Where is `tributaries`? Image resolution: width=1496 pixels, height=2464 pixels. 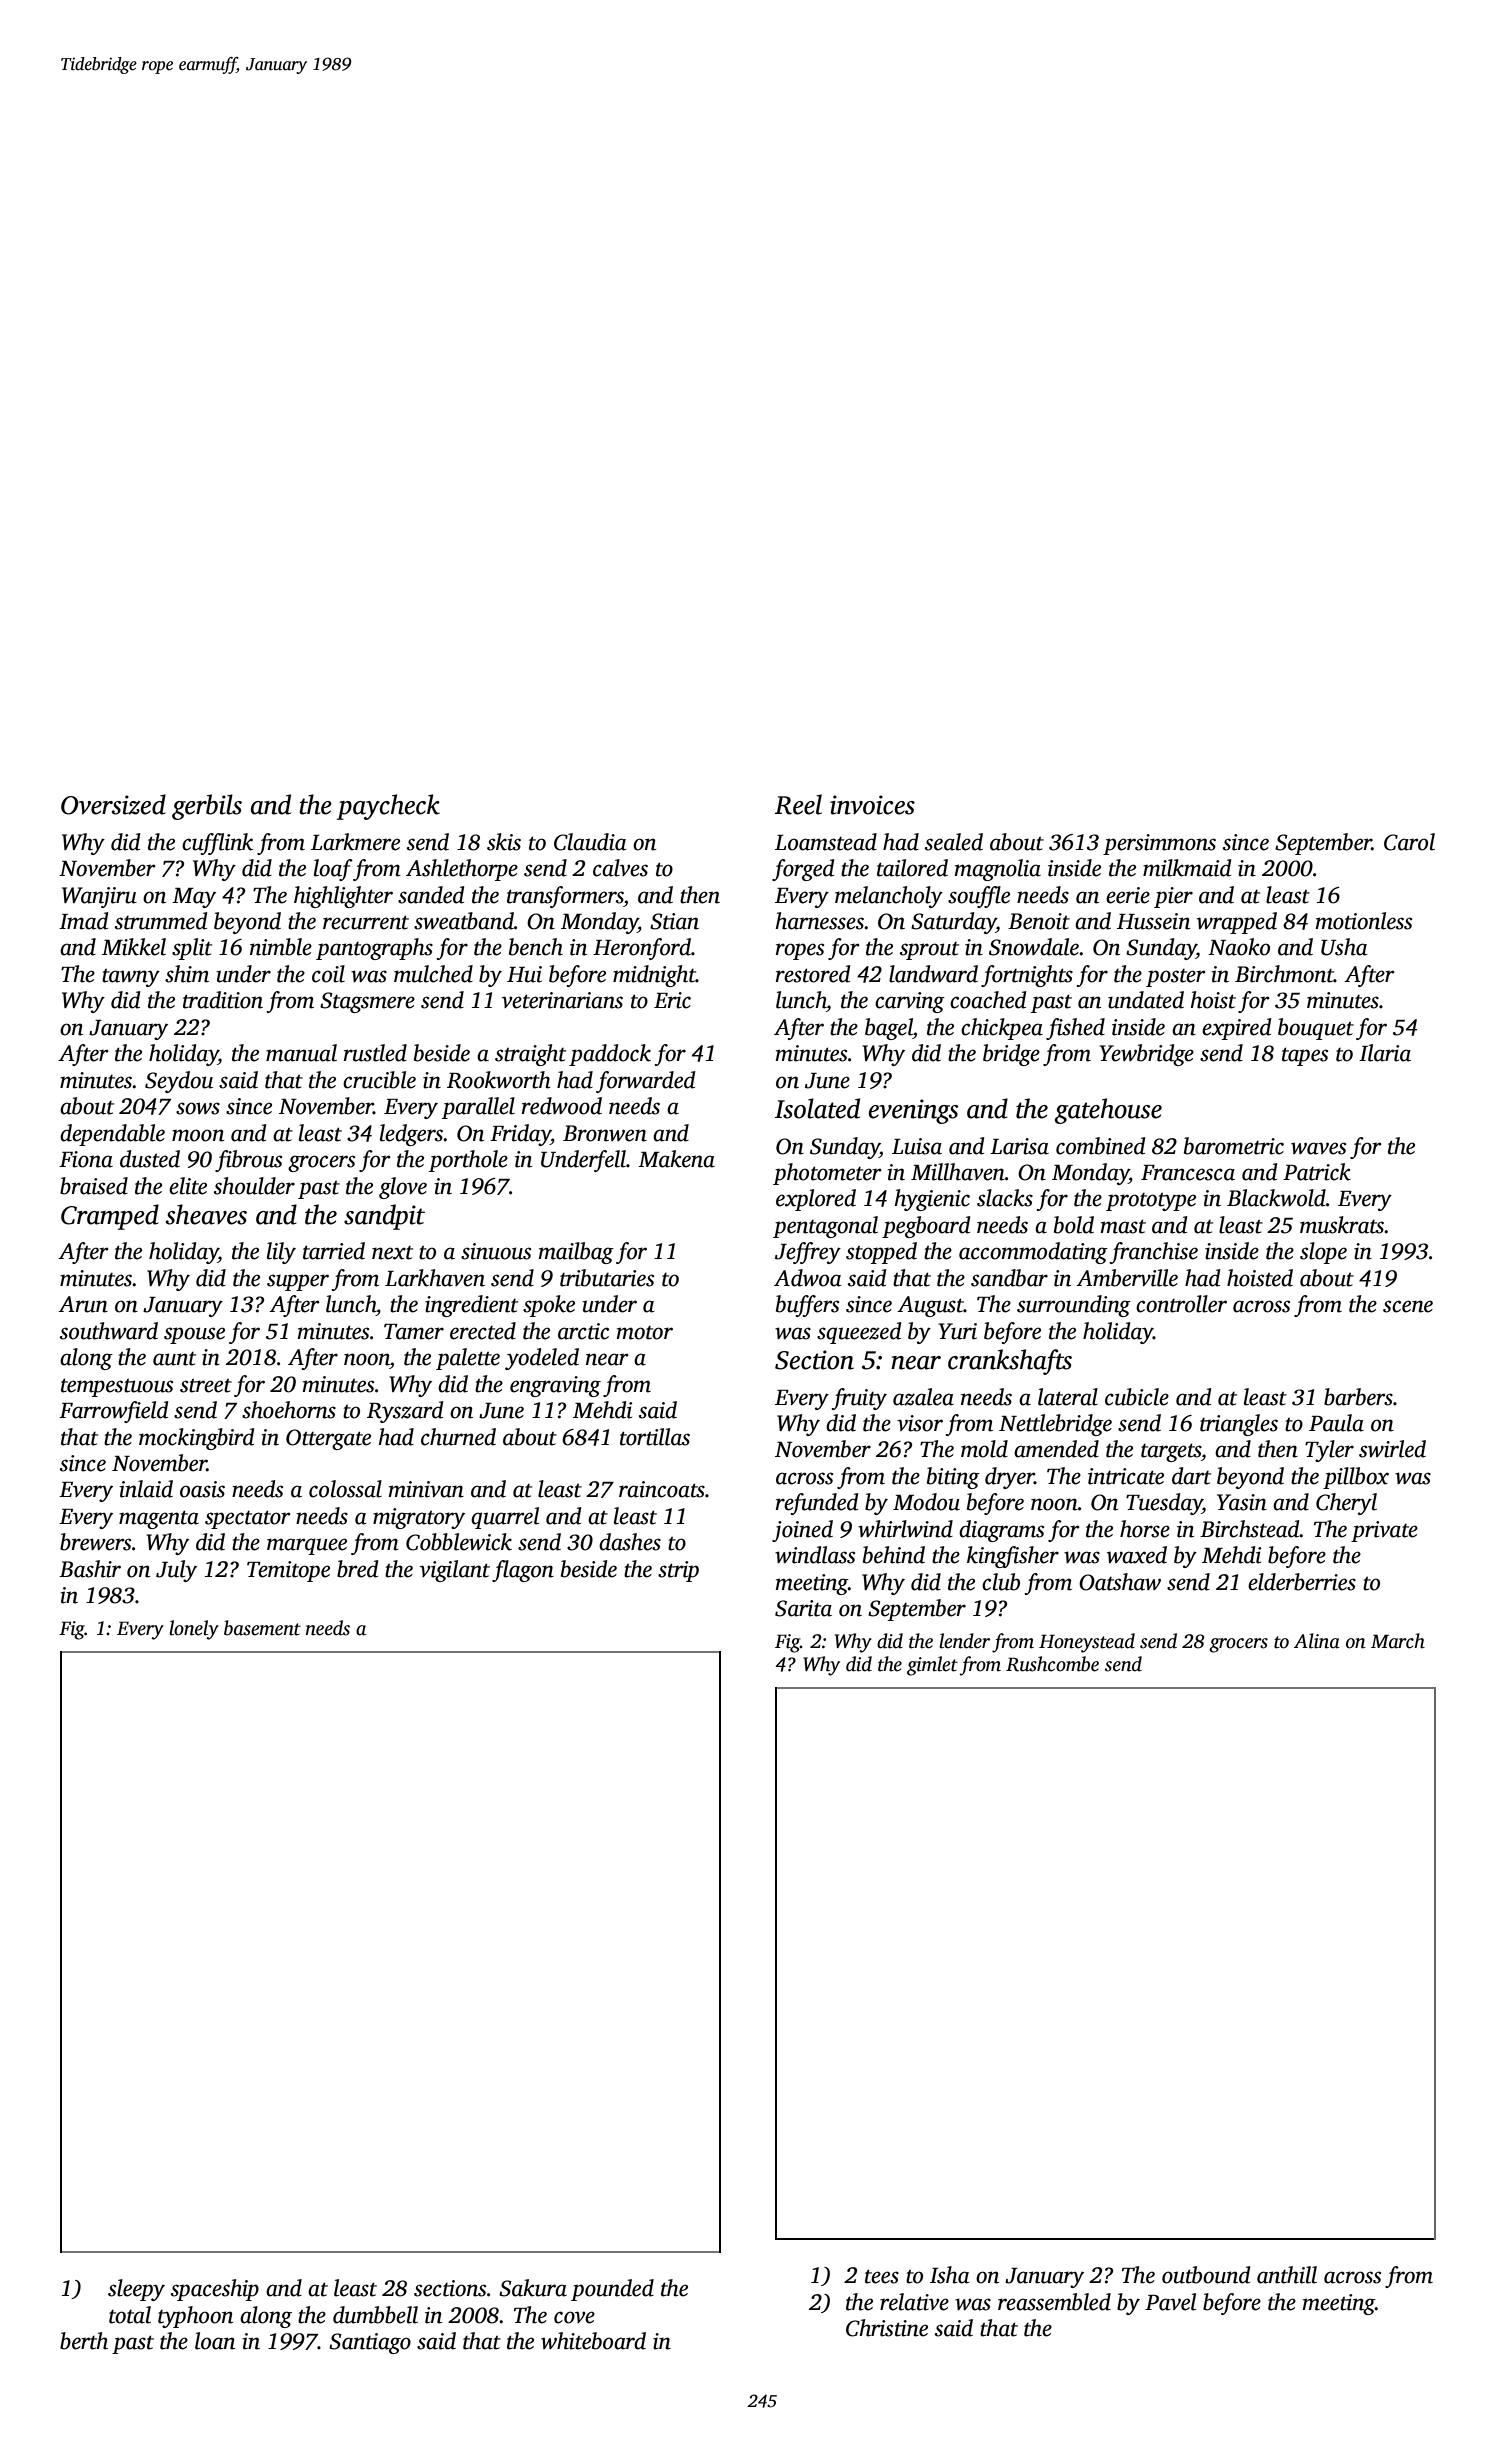 tributaries is located at coordinates (607, 1278).
